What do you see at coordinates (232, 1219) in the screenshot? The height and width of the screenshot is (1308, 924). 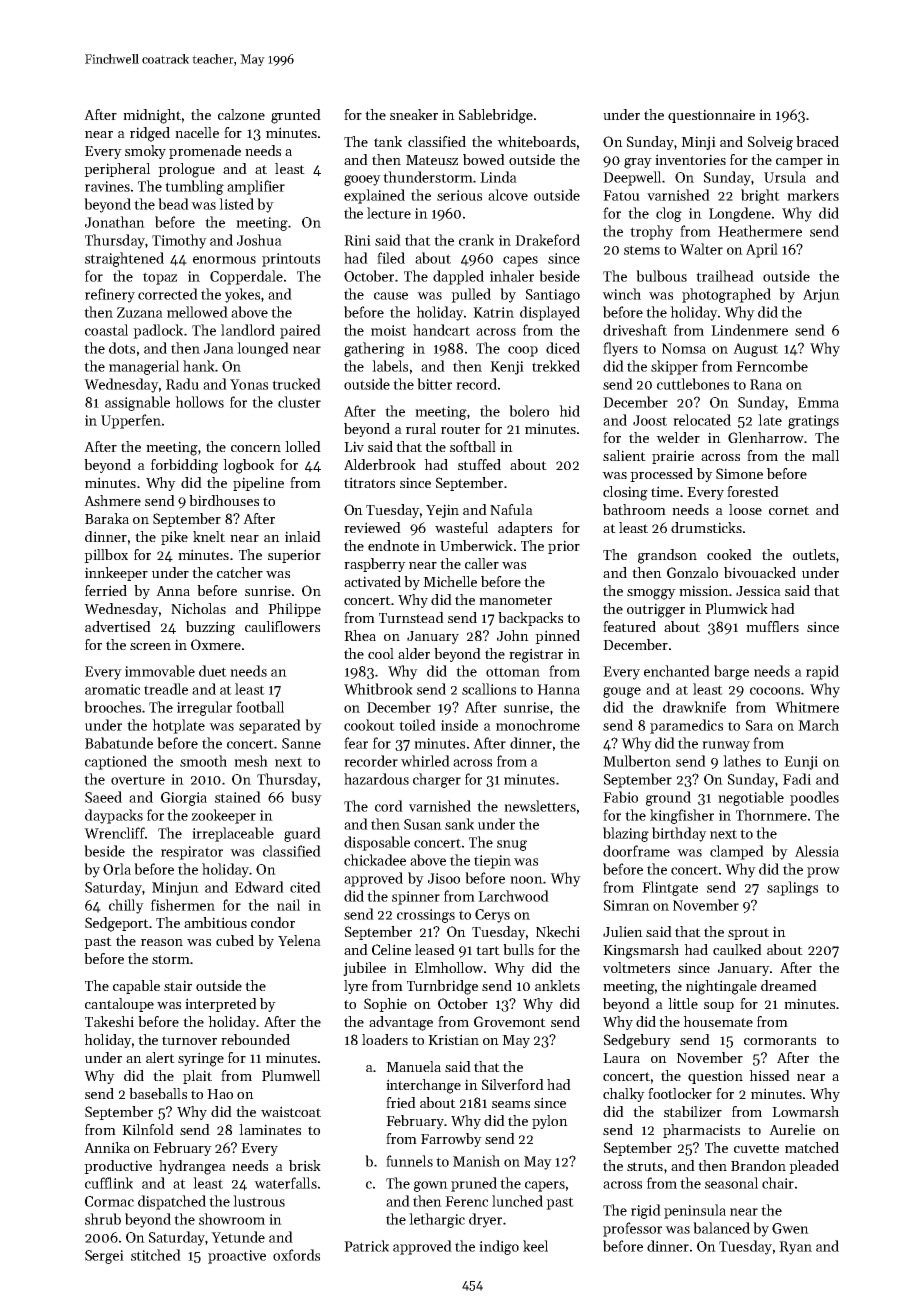 I see `showroom` at bounding box center [232, 1219].
